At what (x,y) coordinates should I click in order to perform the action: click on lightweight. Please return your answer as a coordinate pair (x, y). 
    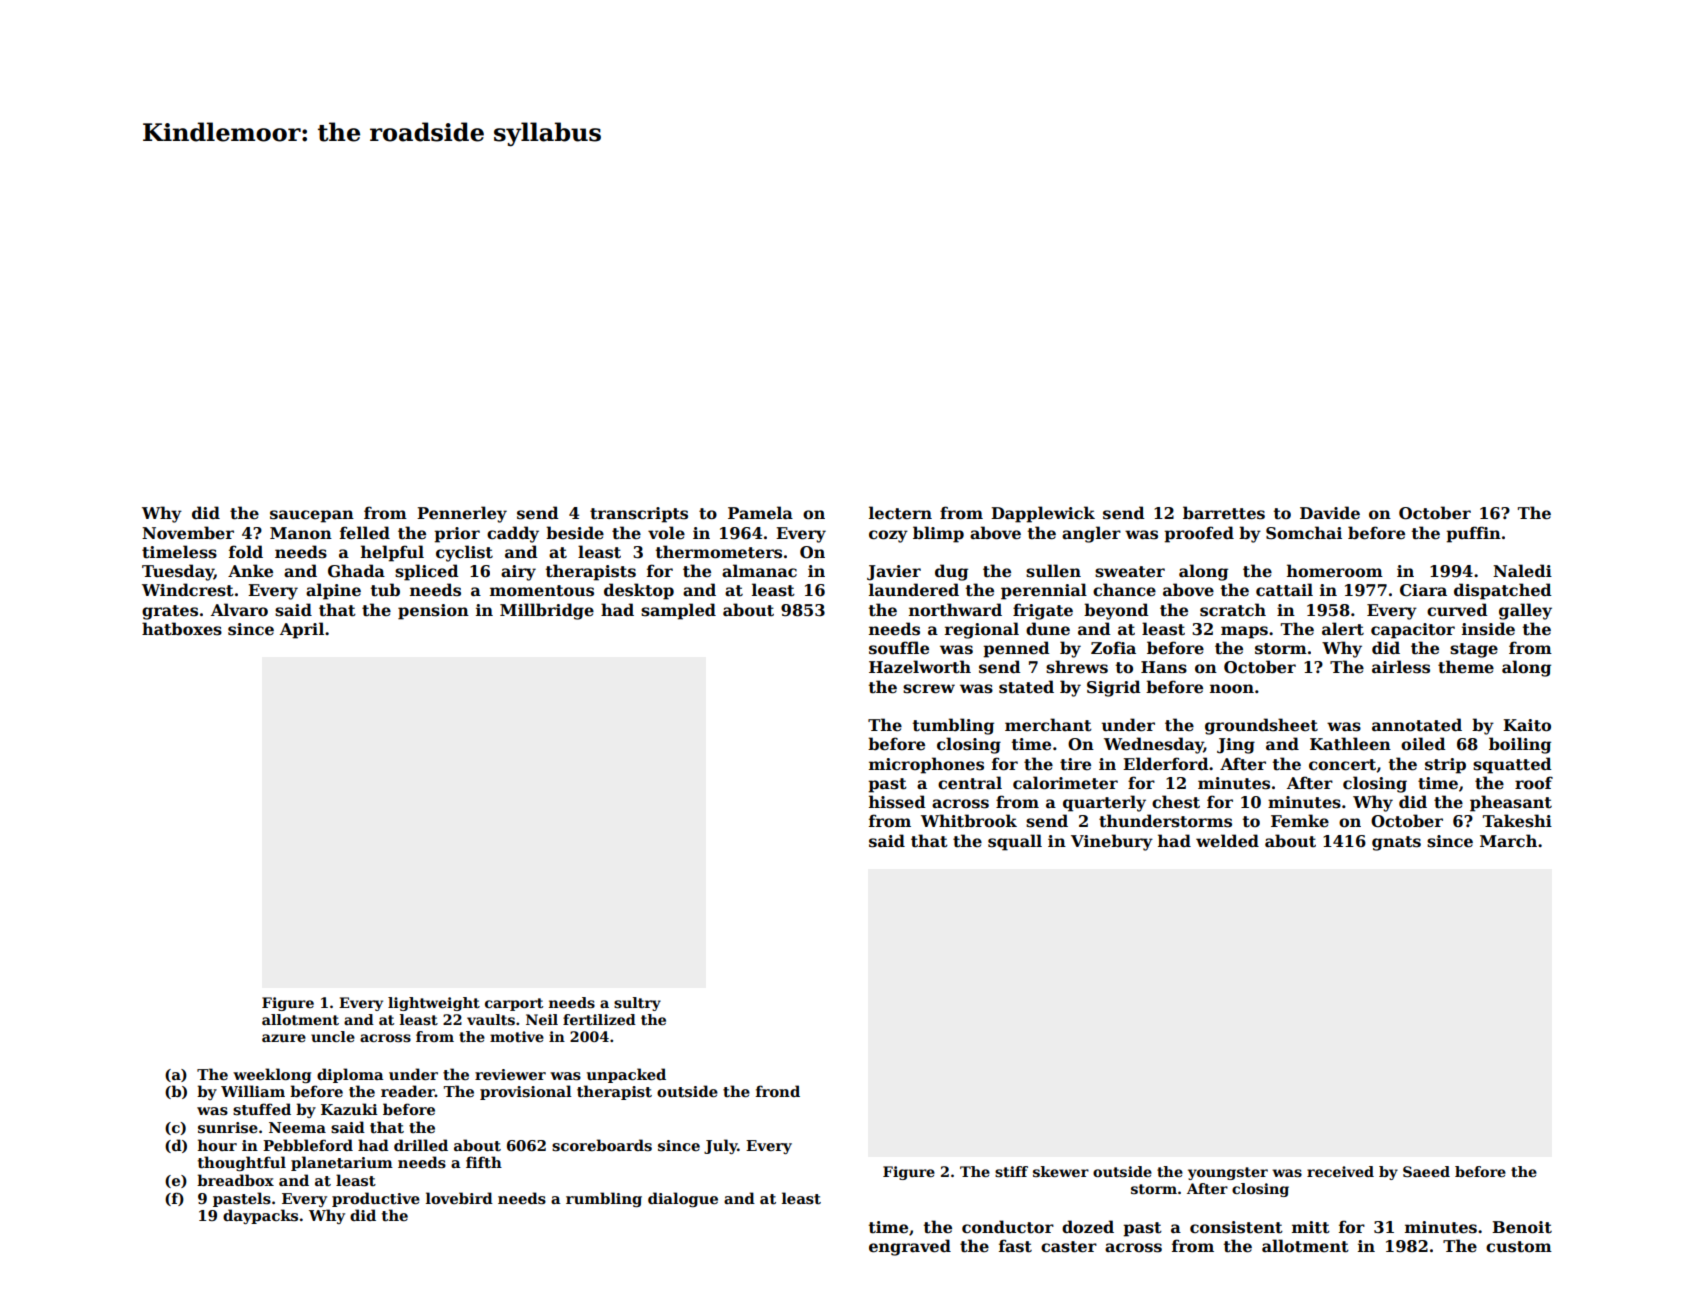
    Looking at the image, I should click on (434, 1004).
